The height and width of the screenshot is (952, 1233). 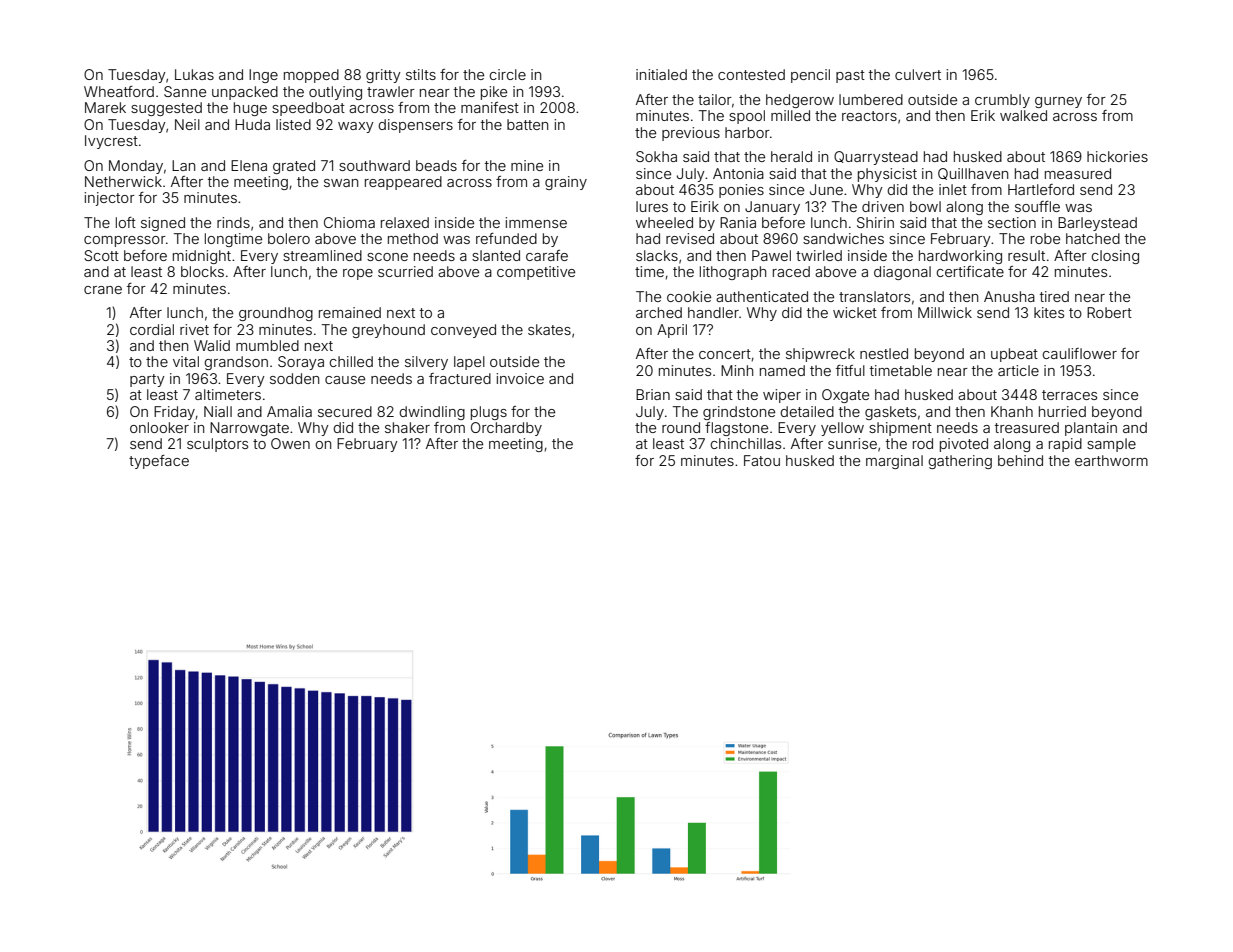 I want to click on compressor, so click(x=125, y=241).
